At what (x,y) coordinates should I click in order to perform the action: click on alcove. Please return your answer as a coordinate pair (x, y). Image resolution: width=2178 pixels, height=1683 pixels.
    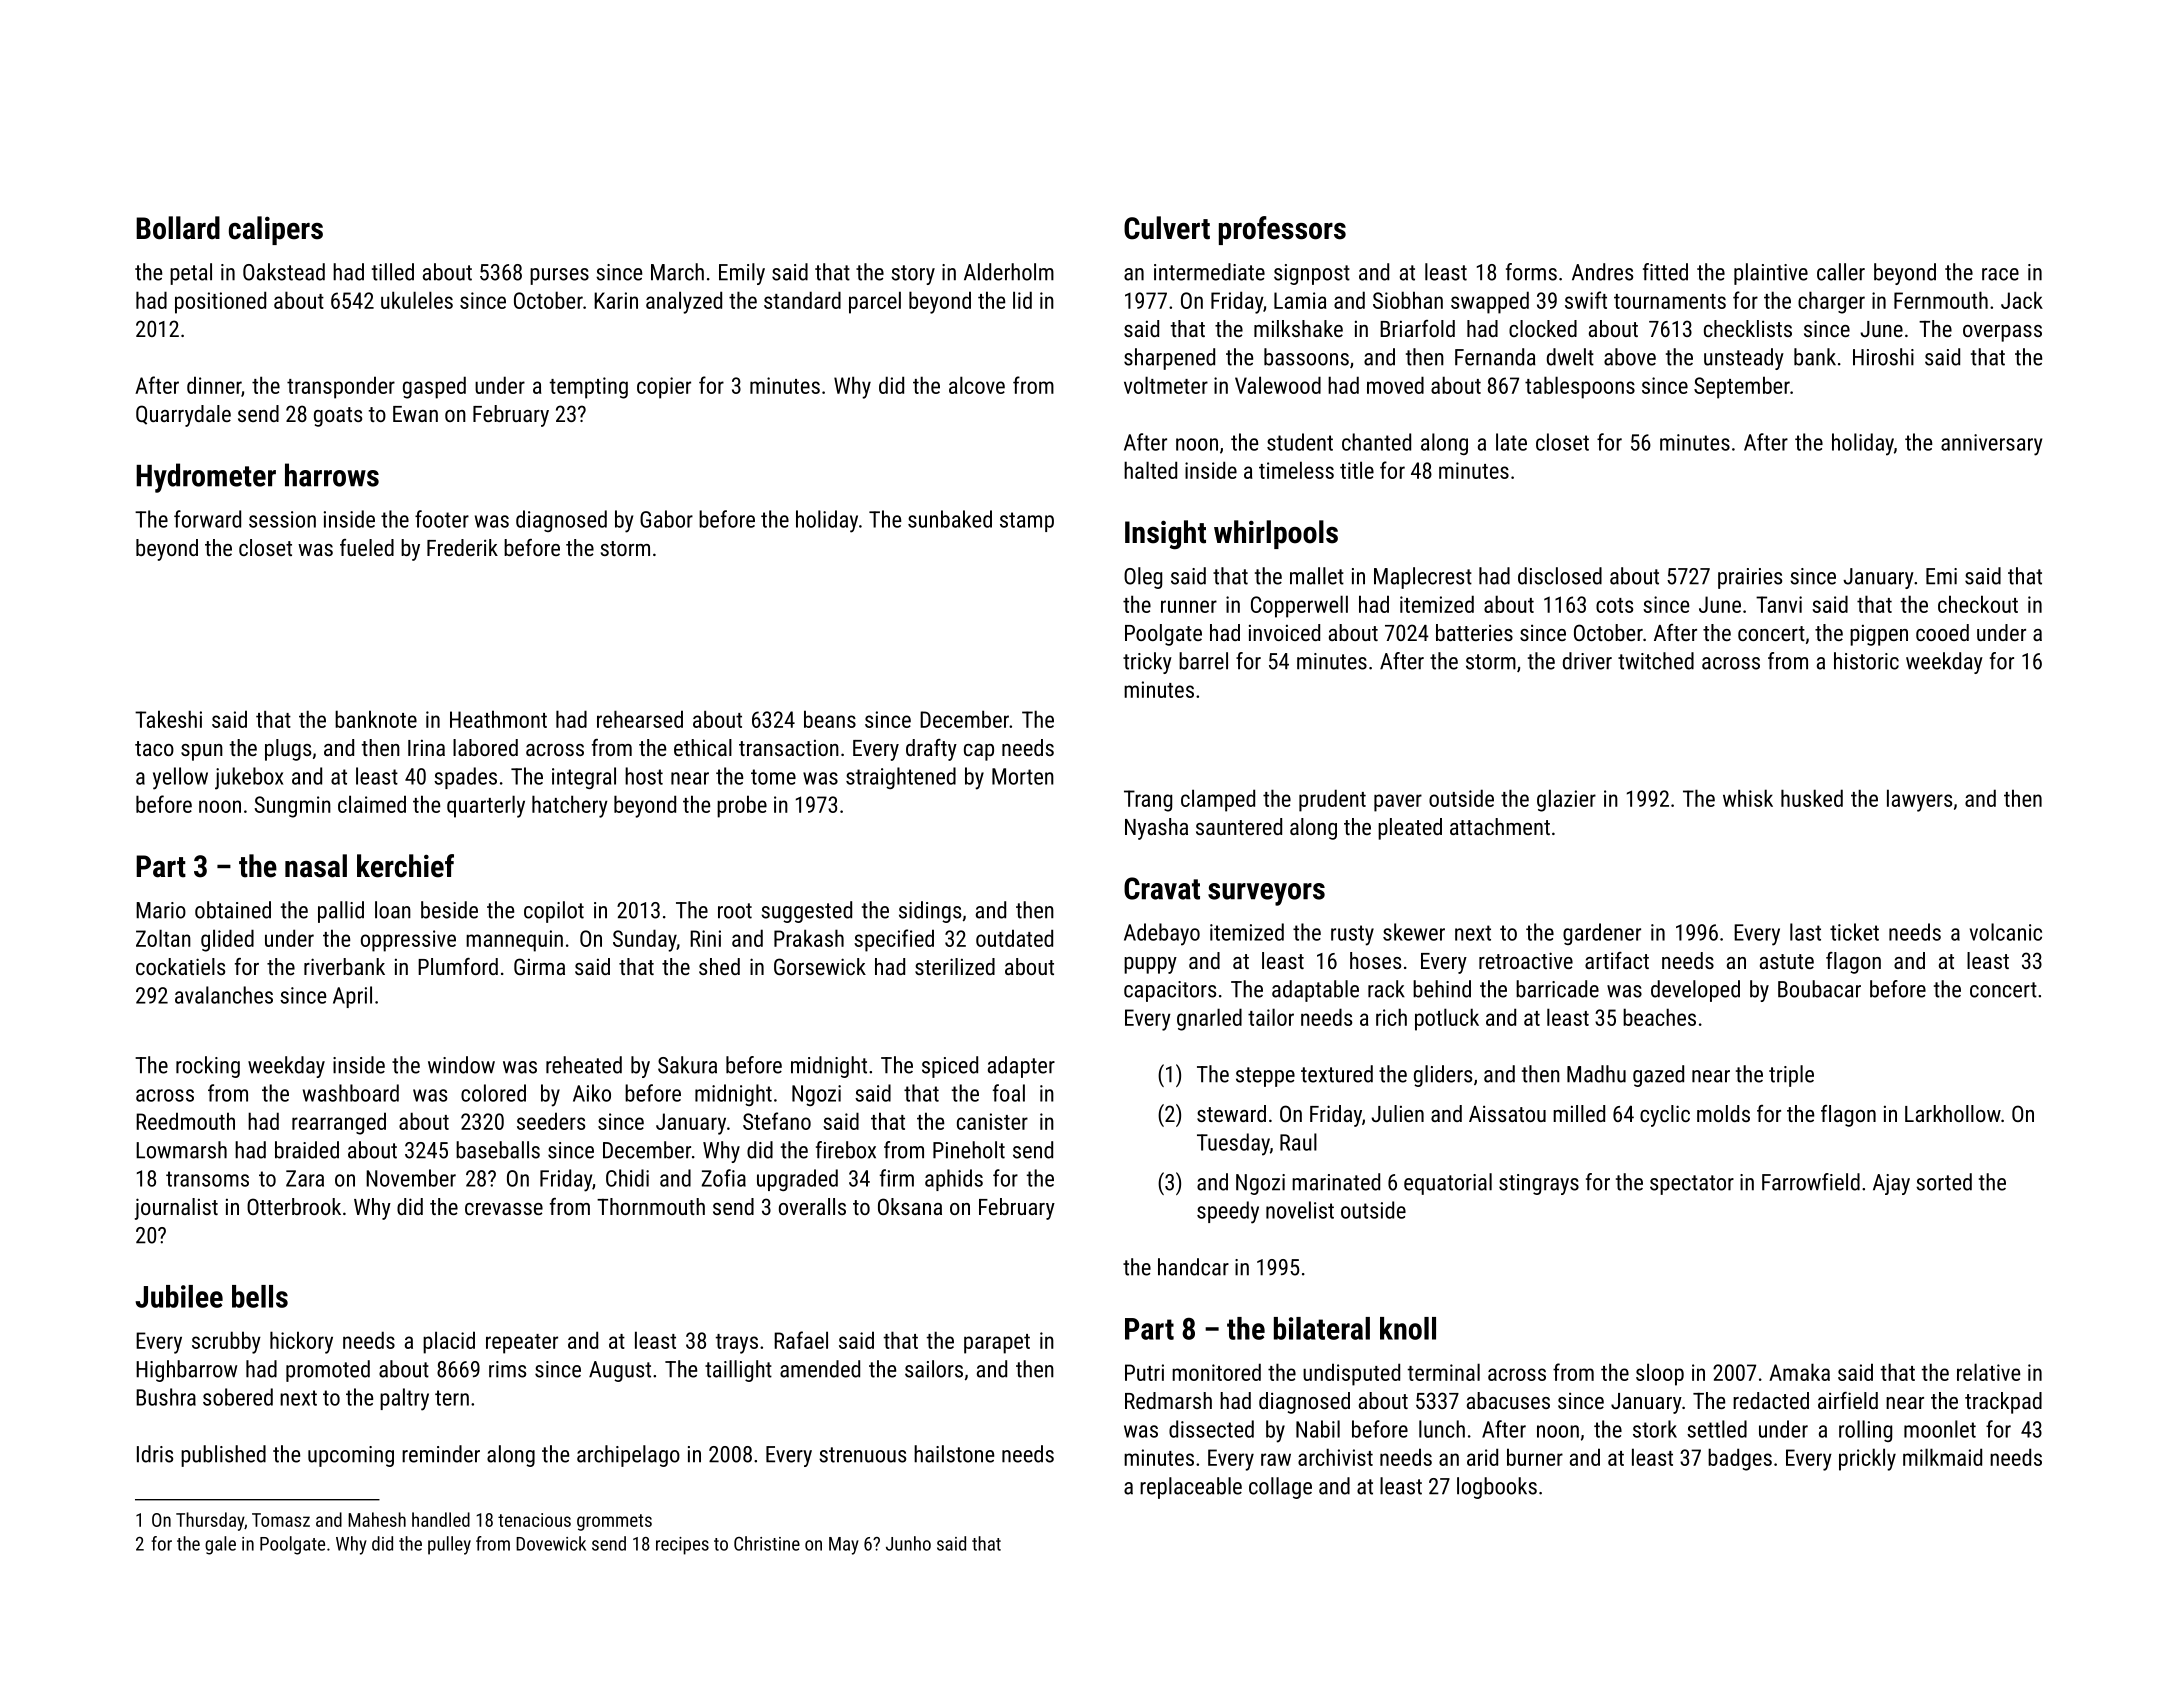
    Looking at the image, I should click on (977, 385).
